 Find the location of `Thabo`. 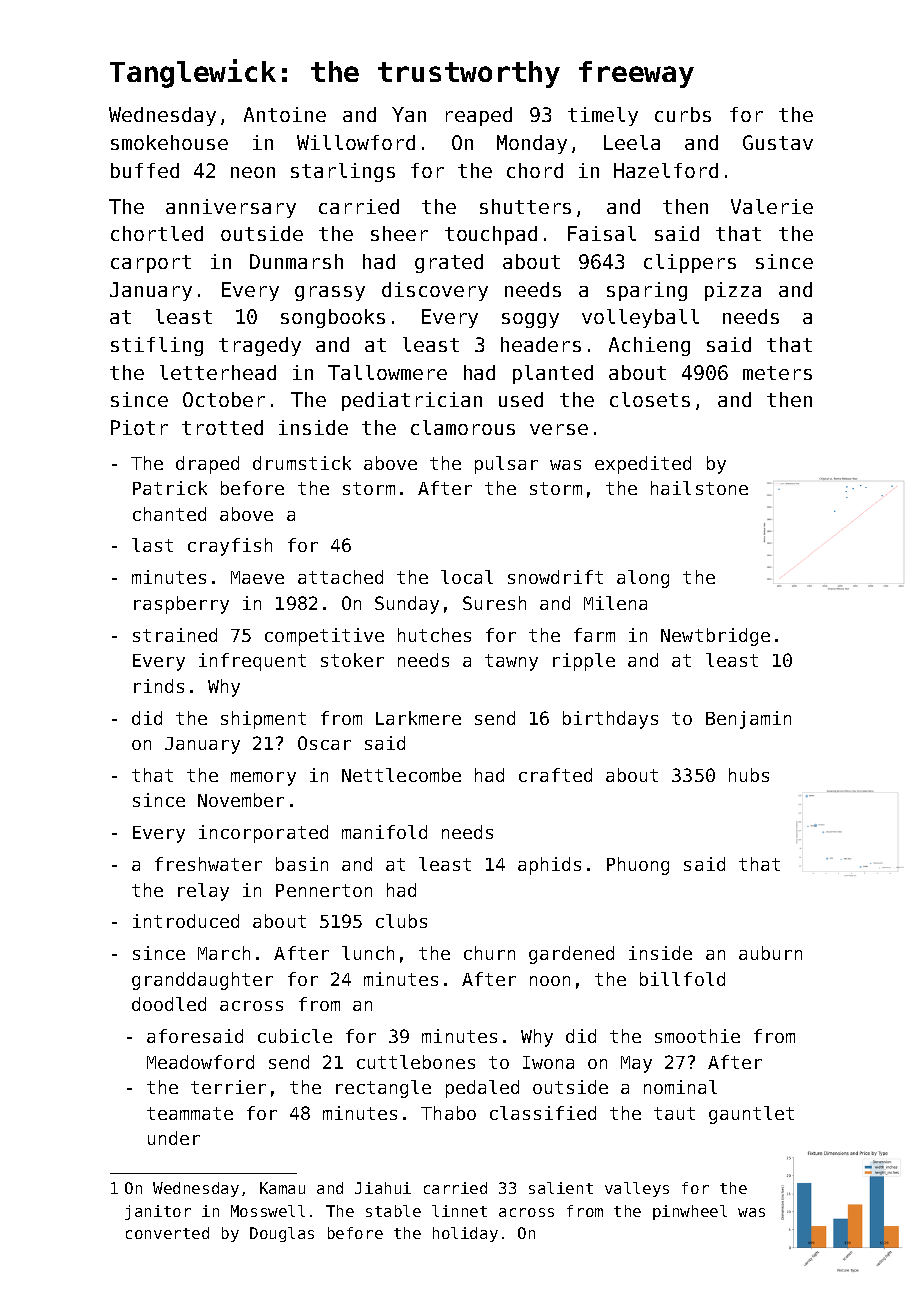

Thabo is located at coordinates (448, 1113).
